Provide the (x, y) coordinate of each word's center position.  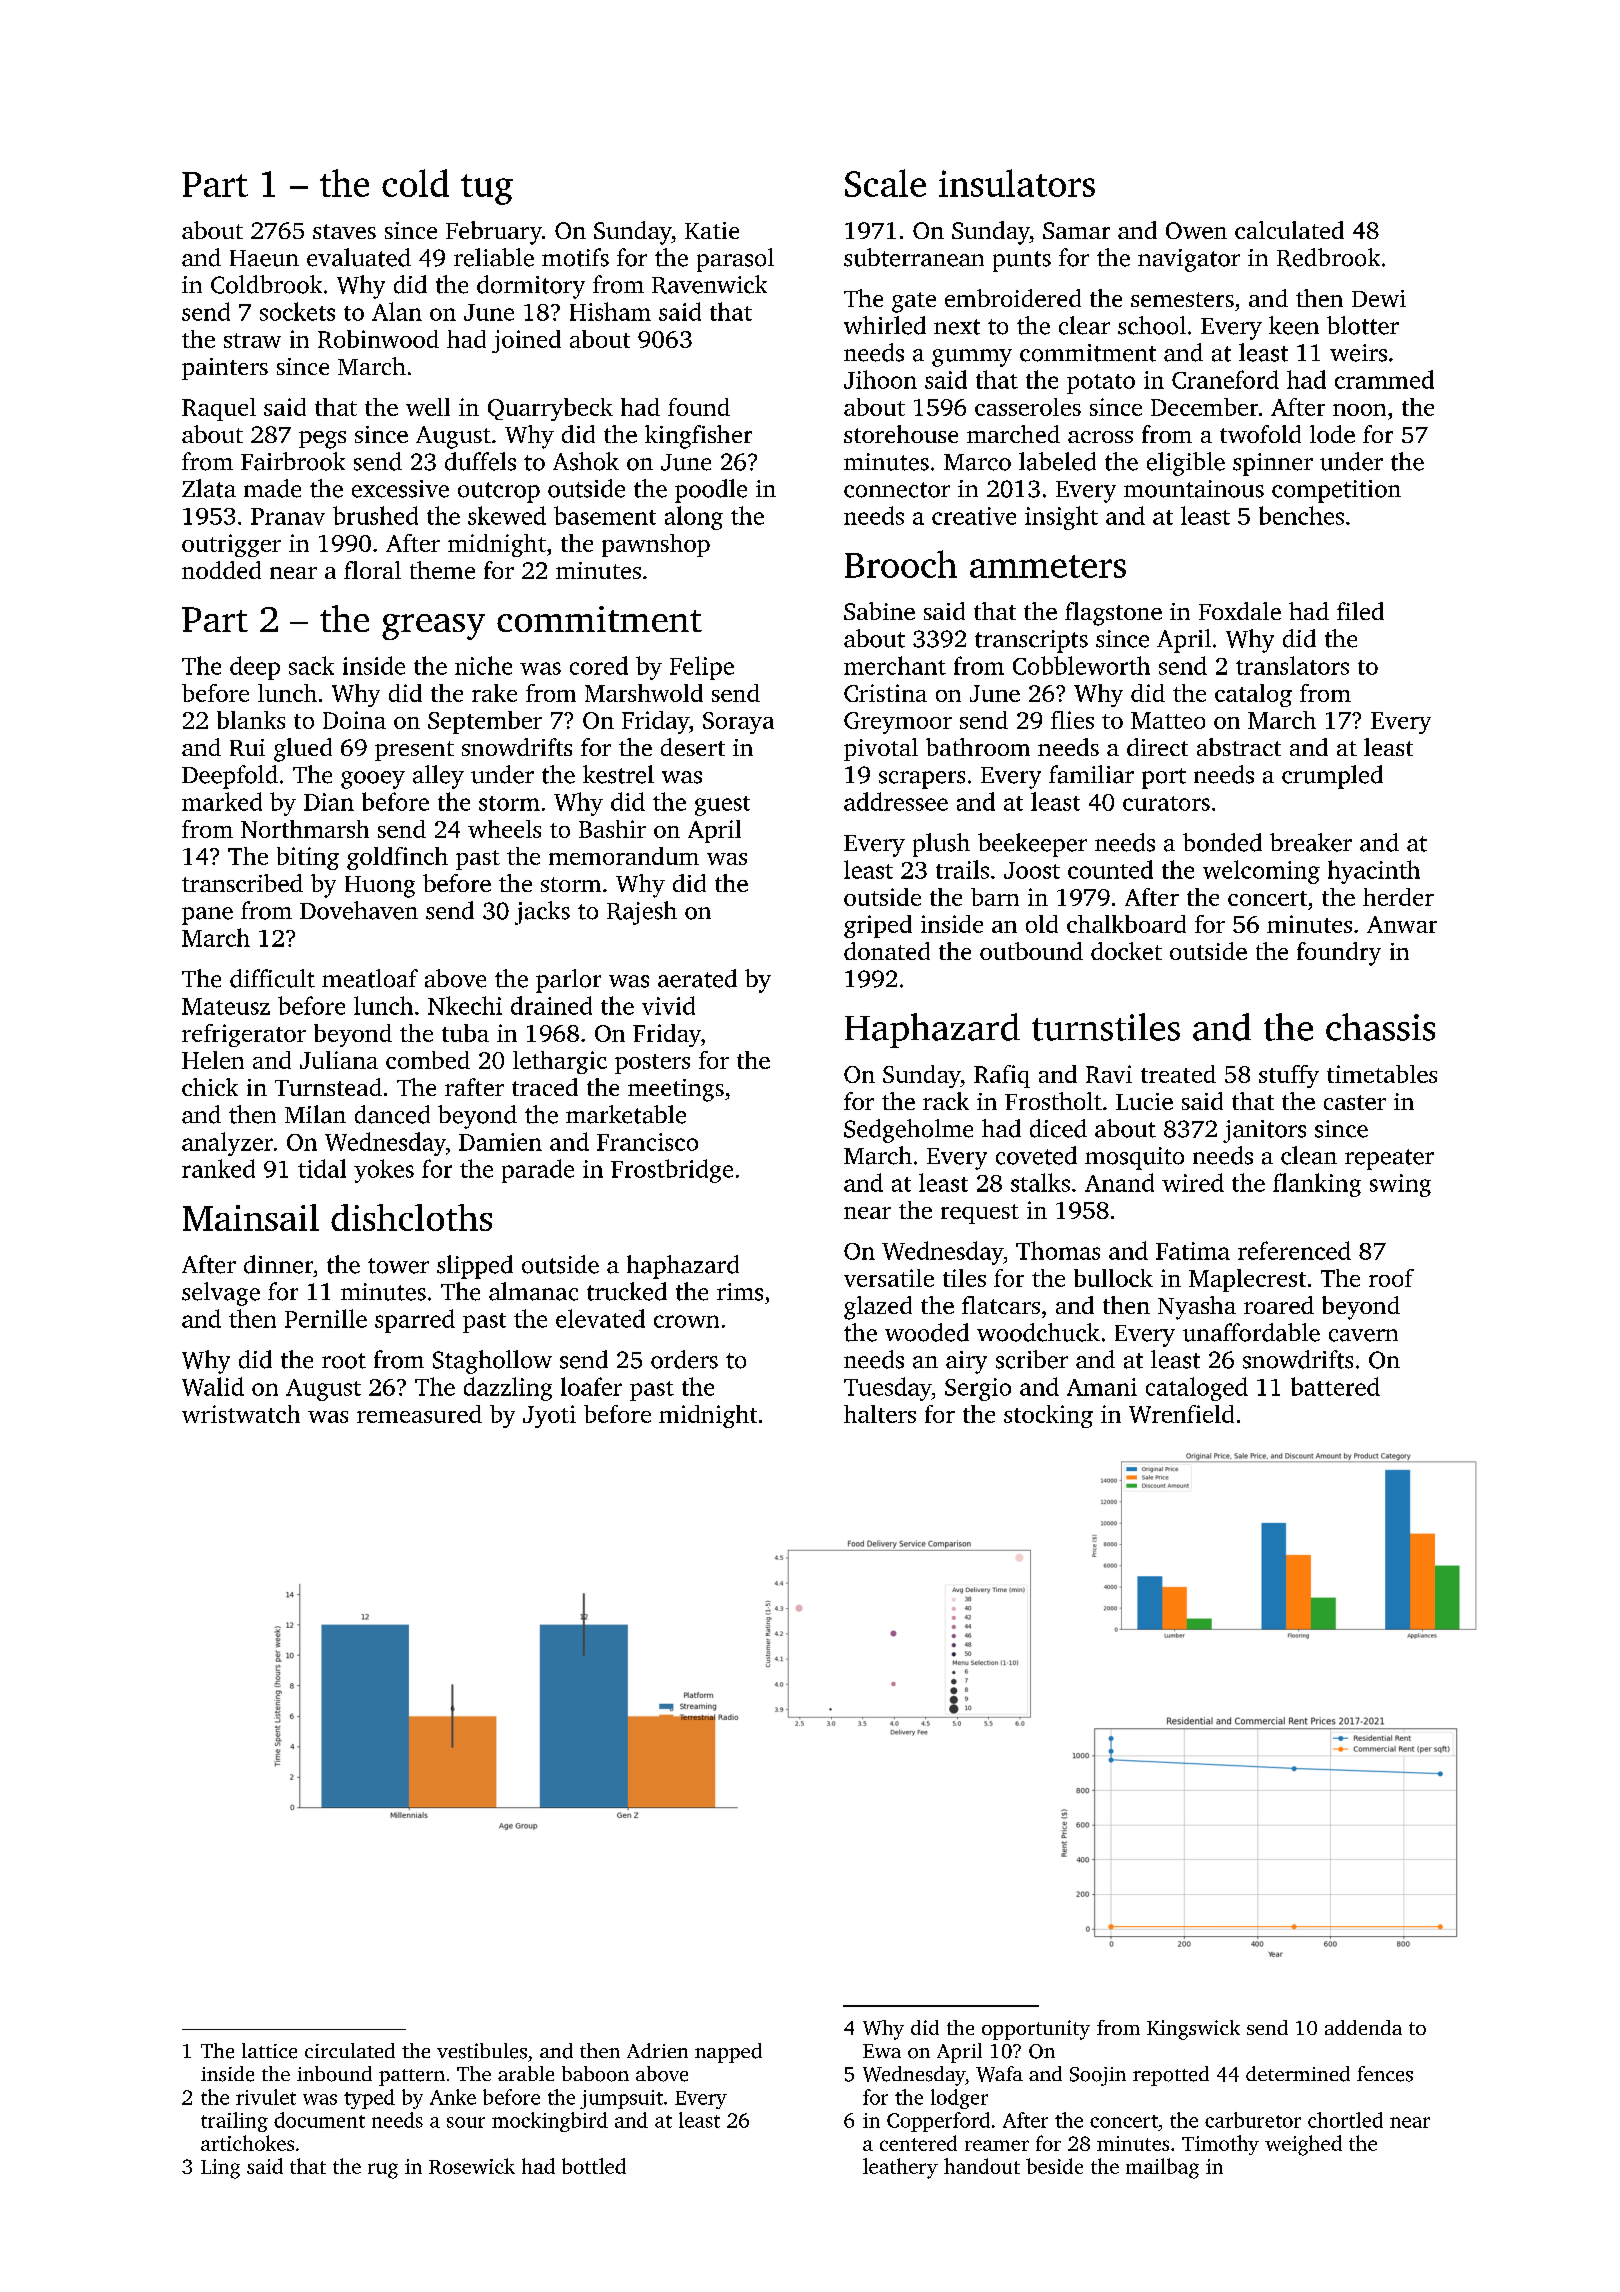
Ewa (882, 2051)
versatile (889, 1278)
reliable (494, 257)
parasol (735, 260)
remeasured (419, 1414)
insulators (1017, 183)
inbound (334, 2074)
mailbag (1162, 2168)
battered (1335, 1386)
